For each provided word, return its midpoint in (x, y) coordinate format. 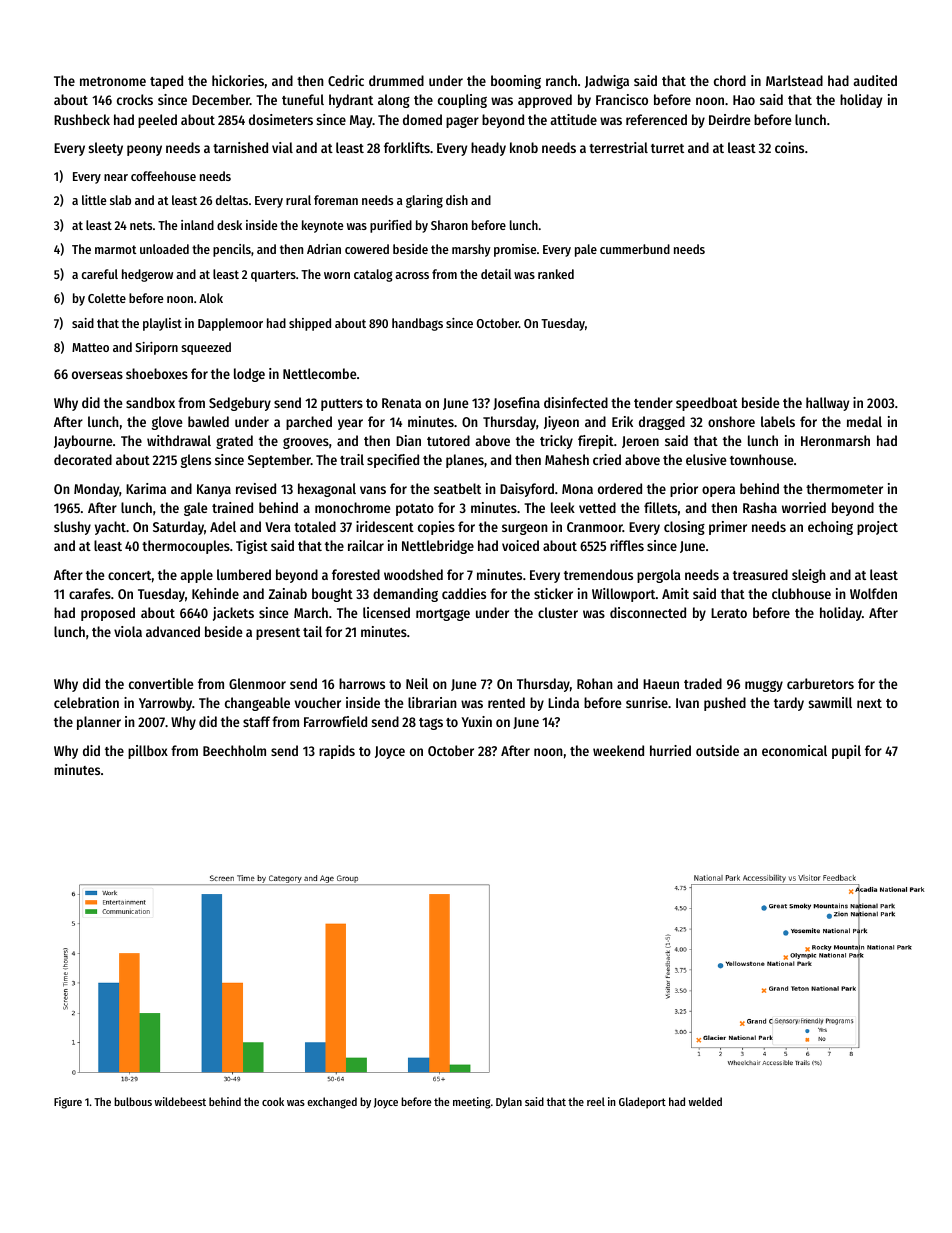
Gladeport (642, 1103)
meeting (472, 1103)
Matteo (90, 347)
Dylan (509, 1103)
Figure (68, 1103)
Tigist (252, 547)
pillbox (148, 752)
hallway (827, 404)
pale (586, 250)
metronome (113, 81)
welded (705, 1101)
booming (516, 82)
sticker (553, 593)
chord (730, 80)
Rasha (760, 507)
